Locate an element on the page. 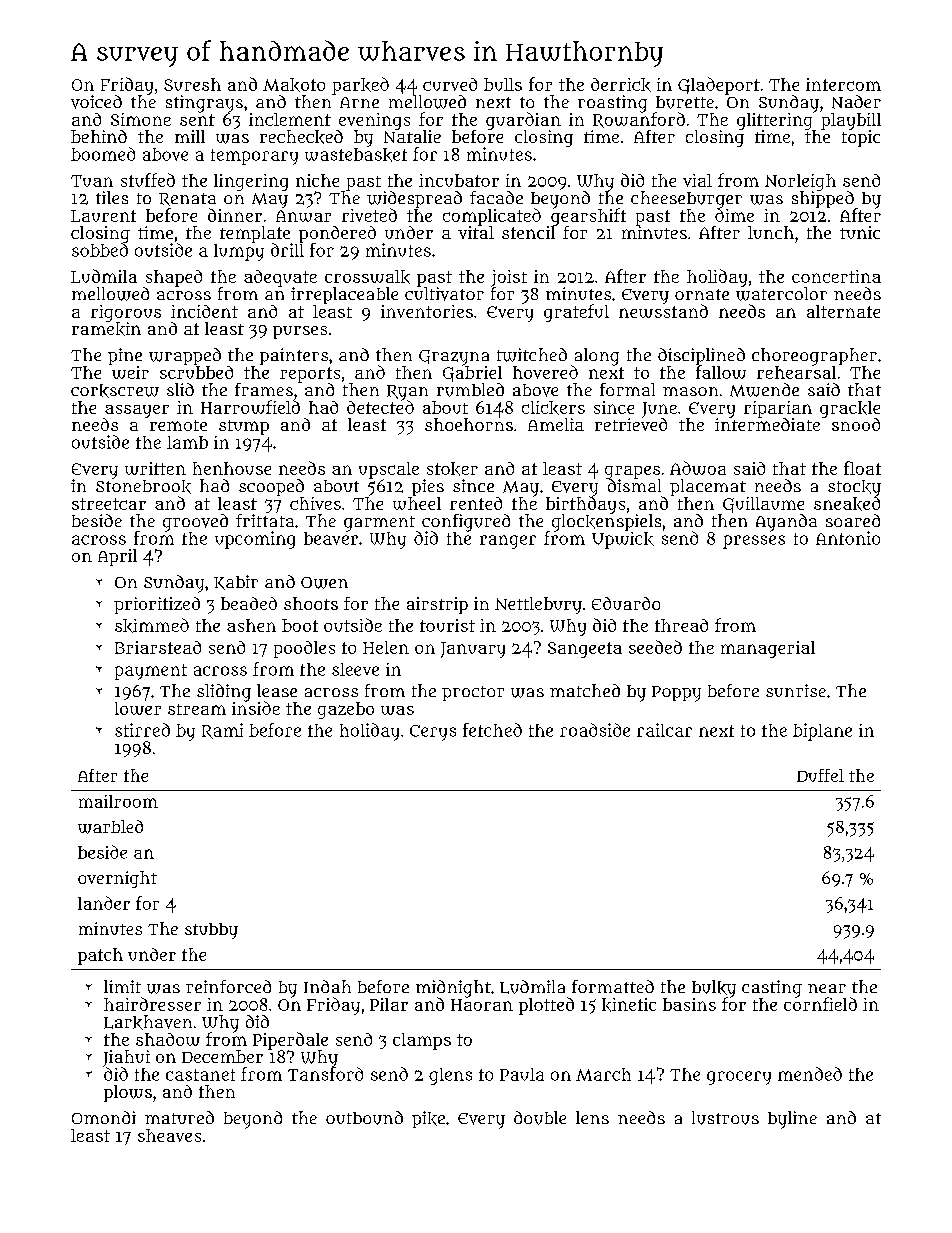 The image size is (952, 1233). joist is located at coordinates (509, 278).
